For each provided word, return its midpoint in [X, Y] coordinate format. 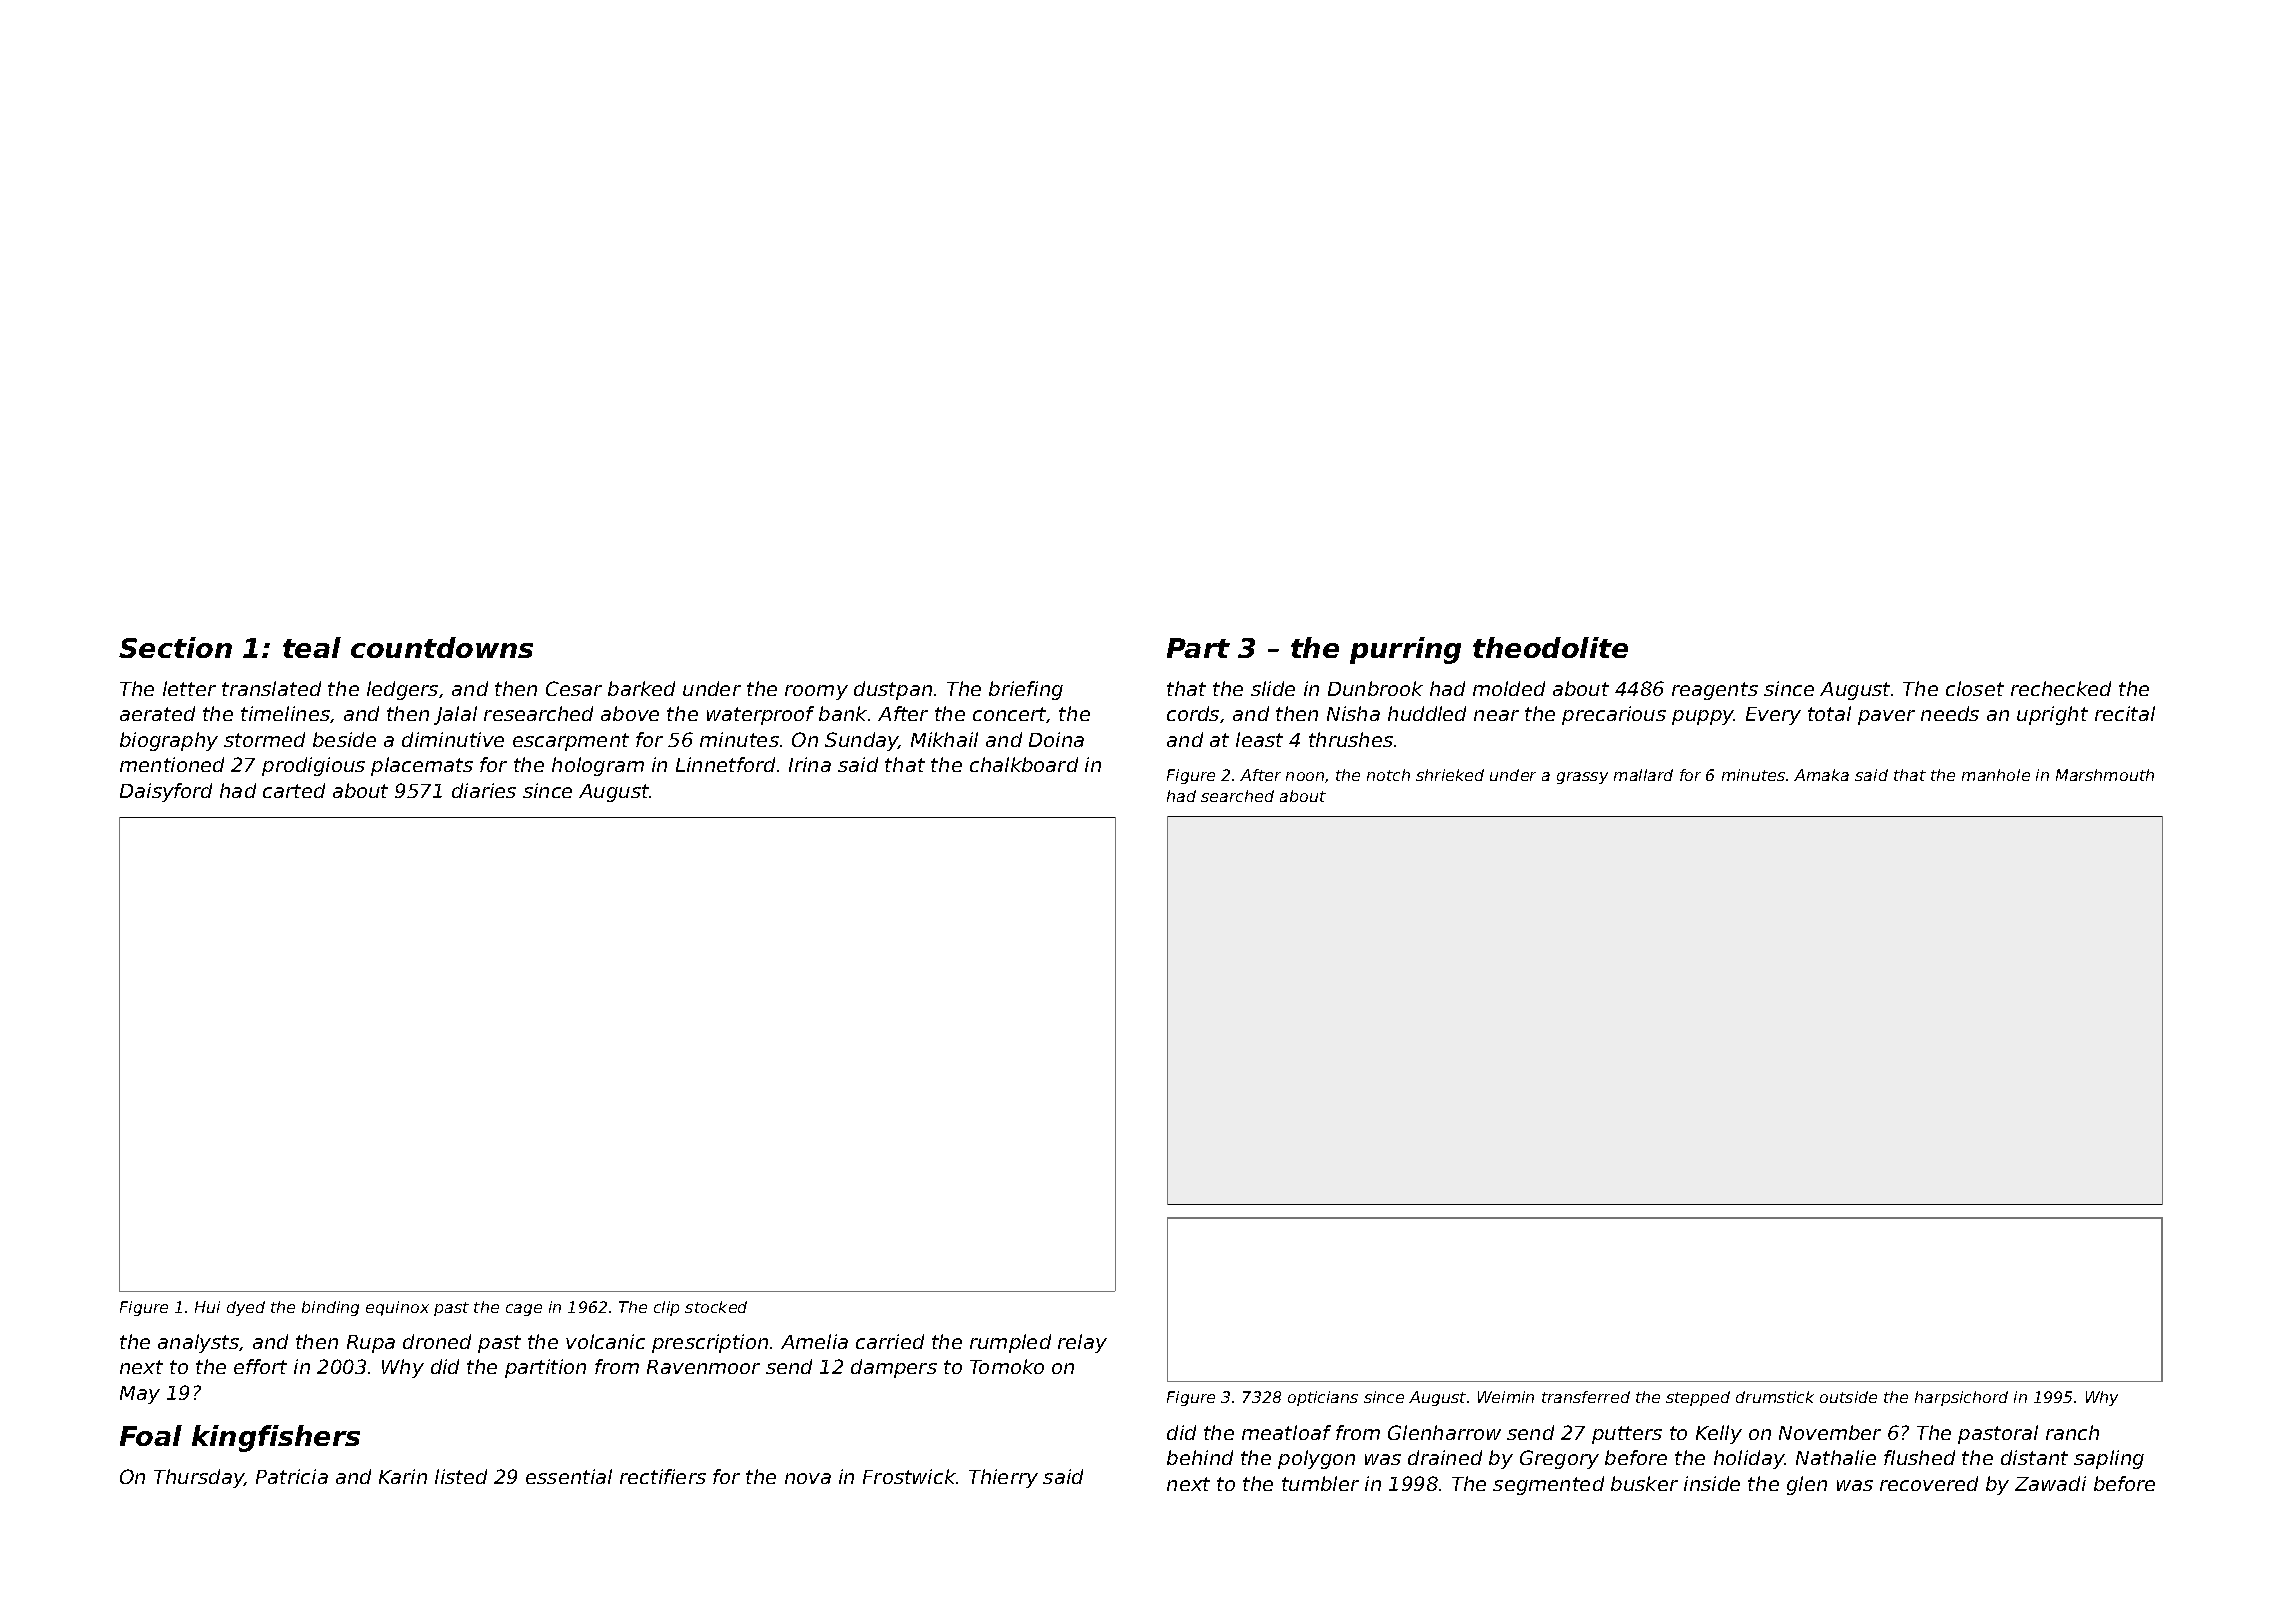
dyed [246, 1308]
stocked [716, 1307]
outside [1848, 1397]
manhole [1996, 775]
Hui [207, 1307]
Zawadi [2050, 1483]
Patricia [292, 1476]
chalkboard [1024, 764]
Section [175, 647]
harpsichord [1961, 1398]
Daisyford [166, 792]
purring [1405, 650]
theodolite [1550, 647]
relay [1082, 1343]
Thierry [1003, 1478]
